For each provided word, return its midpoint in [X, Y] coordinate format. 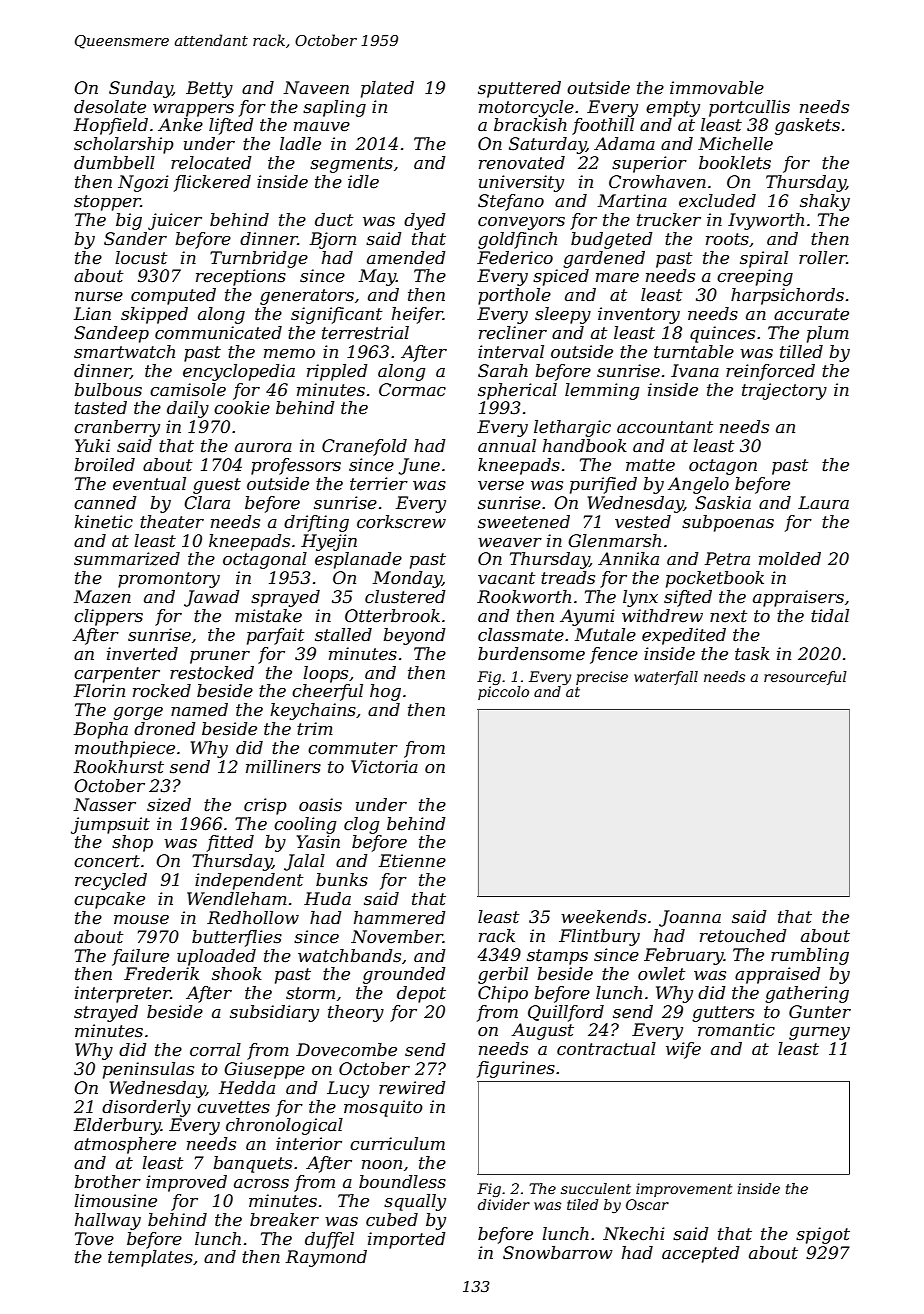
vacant [506, 578]
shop [132, 843]
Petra [727, 559]
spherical [517, 391]
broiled [104, 465]
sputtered [519, 89]
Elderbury [117, 1126]
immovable [717, 88]
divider [504, 1204]
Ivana [695, 370]
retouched [743, 936]
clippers [108, 617]
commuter [353, 748]
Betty [209, 89]
